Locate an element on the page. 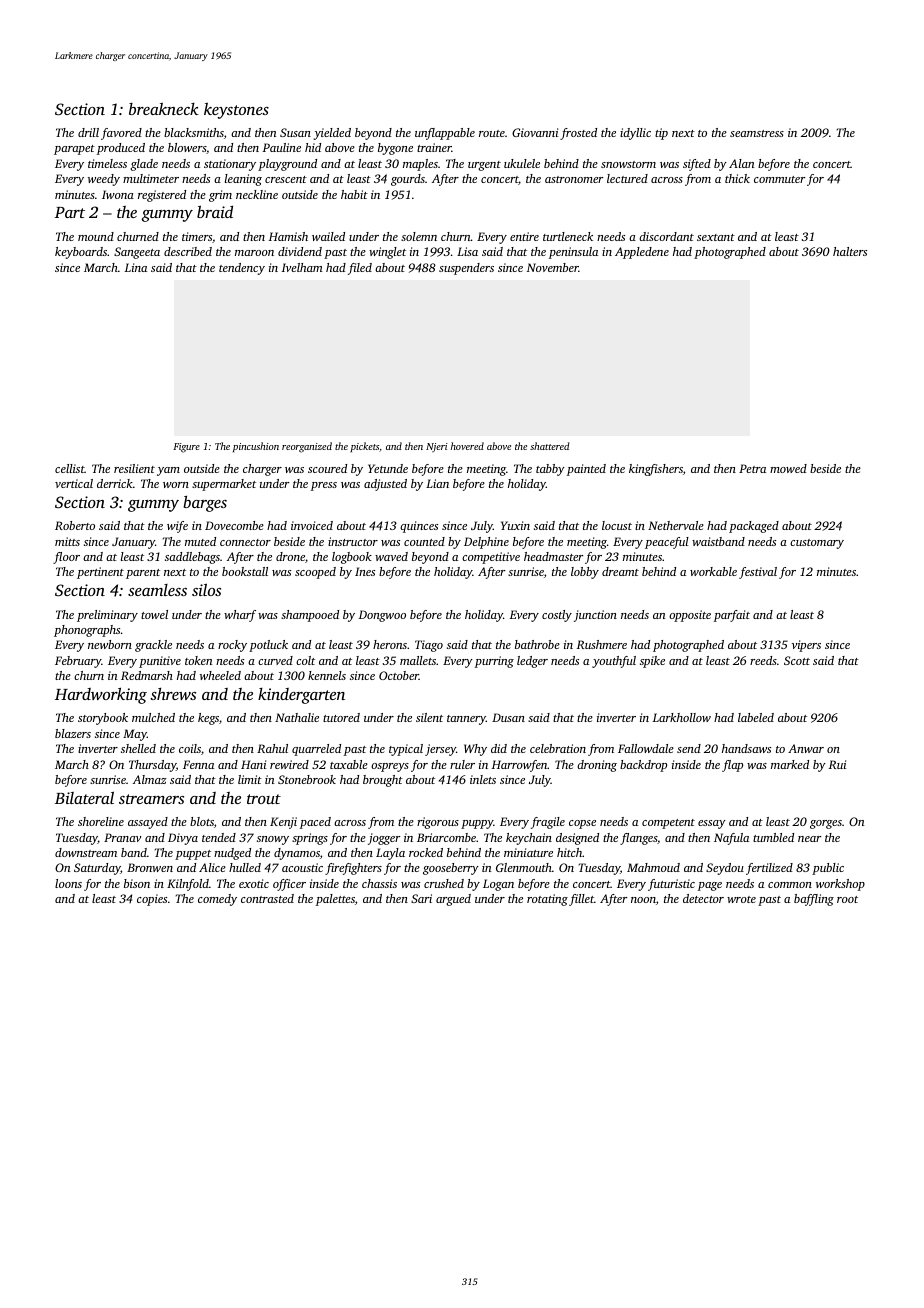 This document has width=924, height=1308. lobby is located at coordinates (585, 573).
